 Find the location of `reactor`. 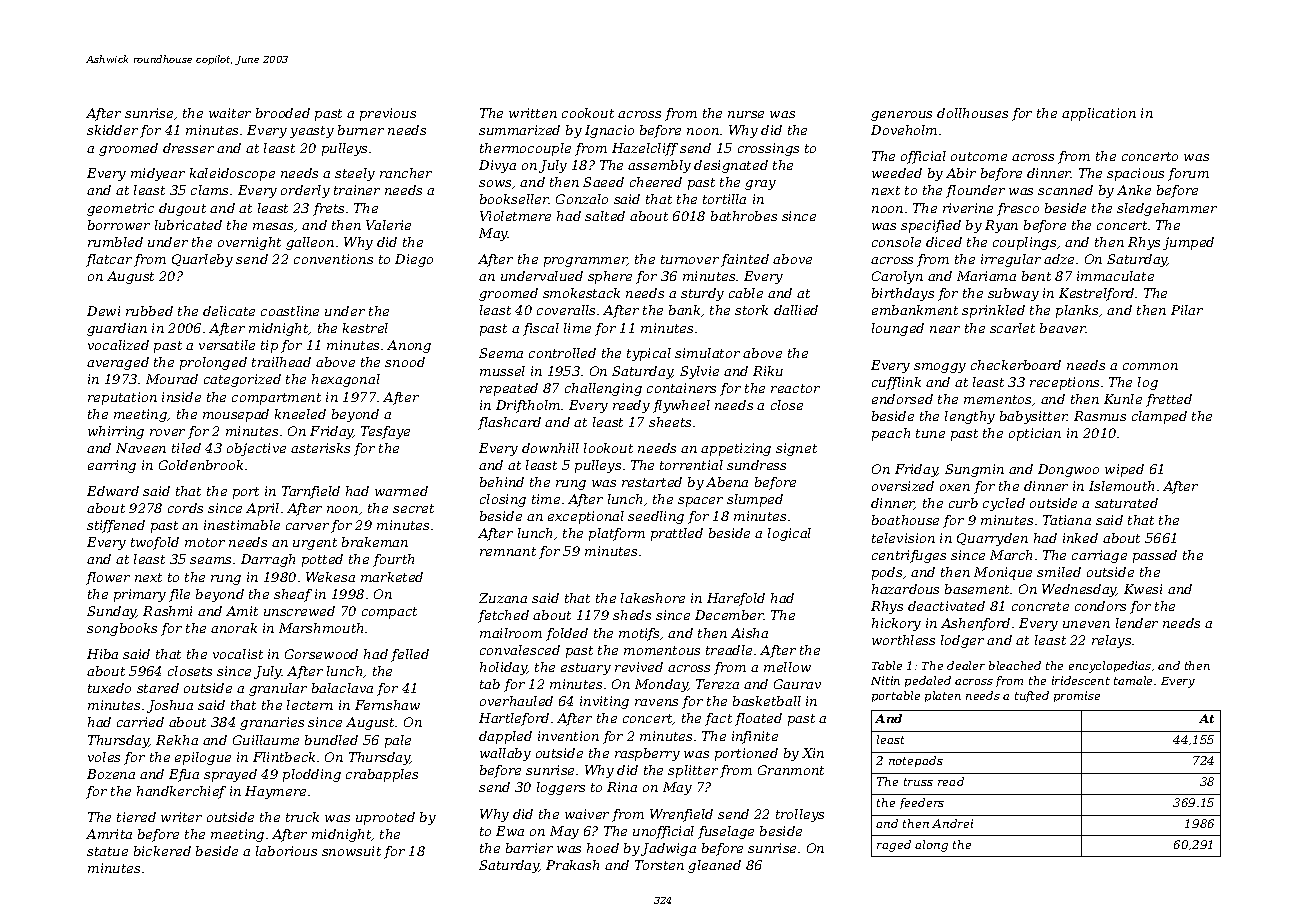

reactor is located at coordinates (795, 388).
